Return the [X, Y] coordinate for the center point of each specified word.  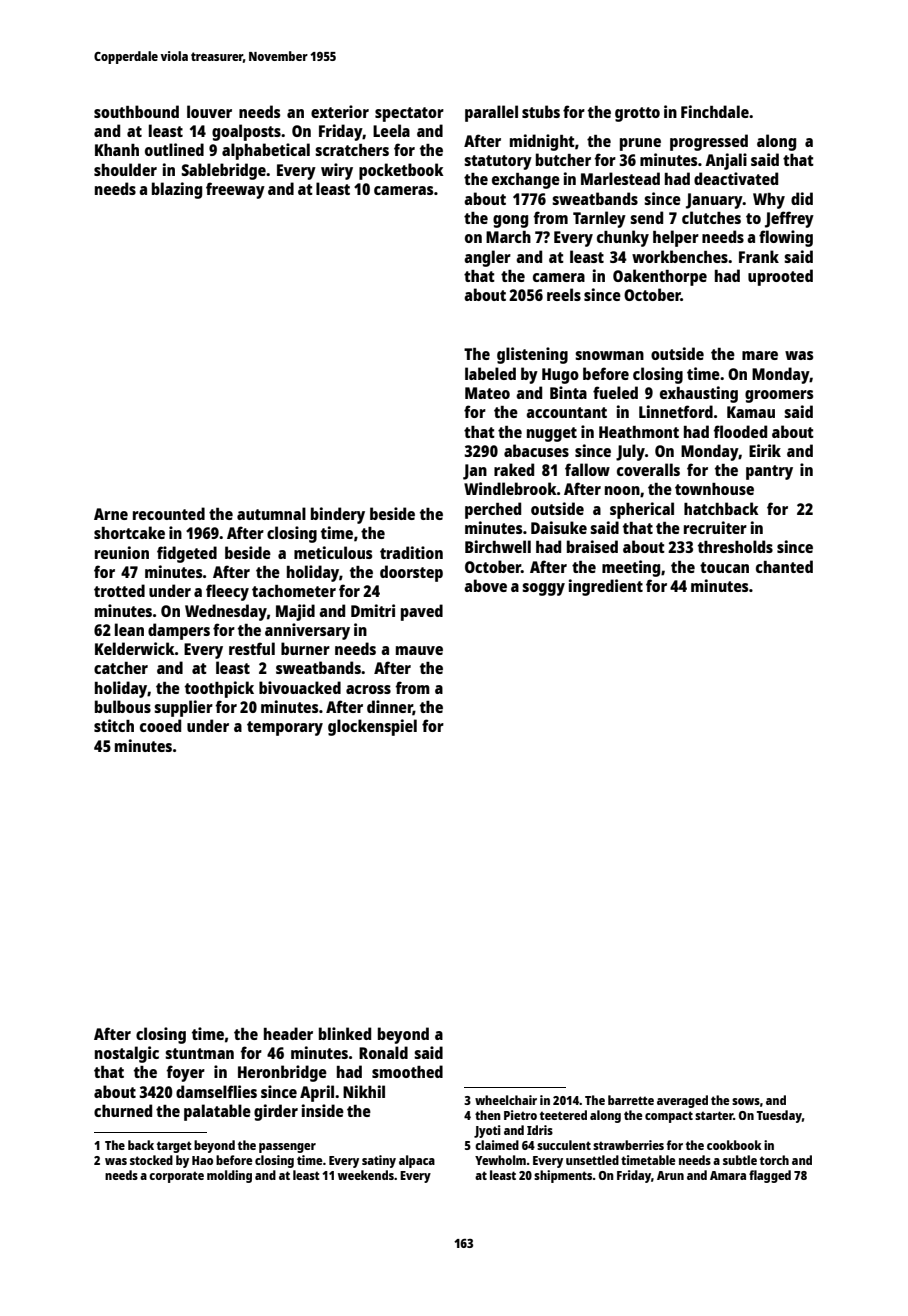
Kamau [751, 412]
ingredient [606, 587]
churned [123, 1110]
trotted [119, 590]
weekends [366, 1175]
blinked [345, 1033]
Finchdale [715, 111]
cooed [160, 725]
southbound [136, 111]
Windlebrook [510, 488]
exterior [340, 111]
